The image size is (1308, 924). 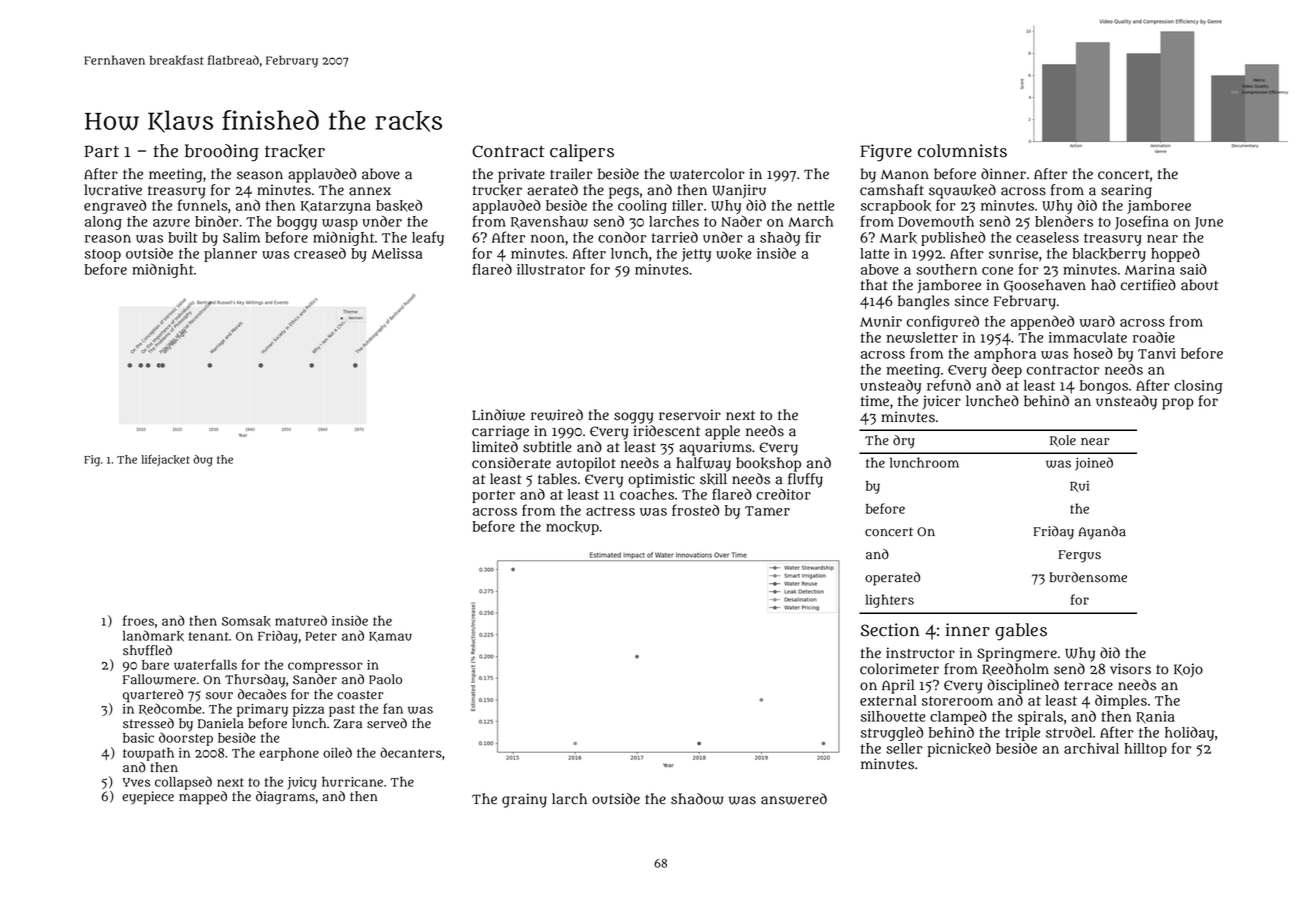 I want to click on grainy, so click(x=524, y=800).
